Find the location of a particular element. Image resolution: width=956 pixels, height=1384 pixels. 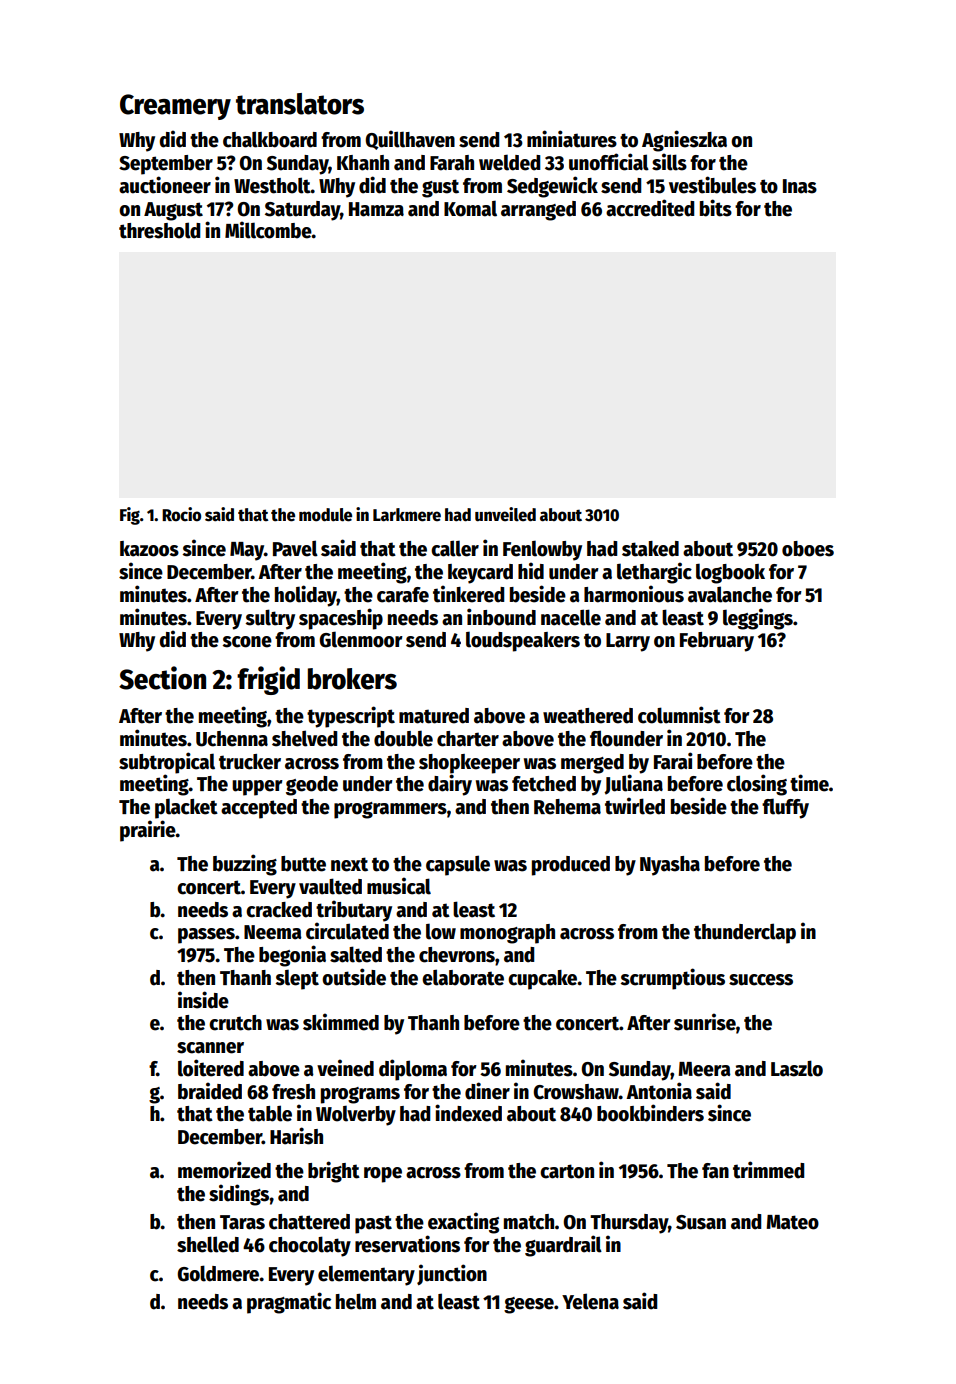

unveiled is located at coordinates (505, 514).
